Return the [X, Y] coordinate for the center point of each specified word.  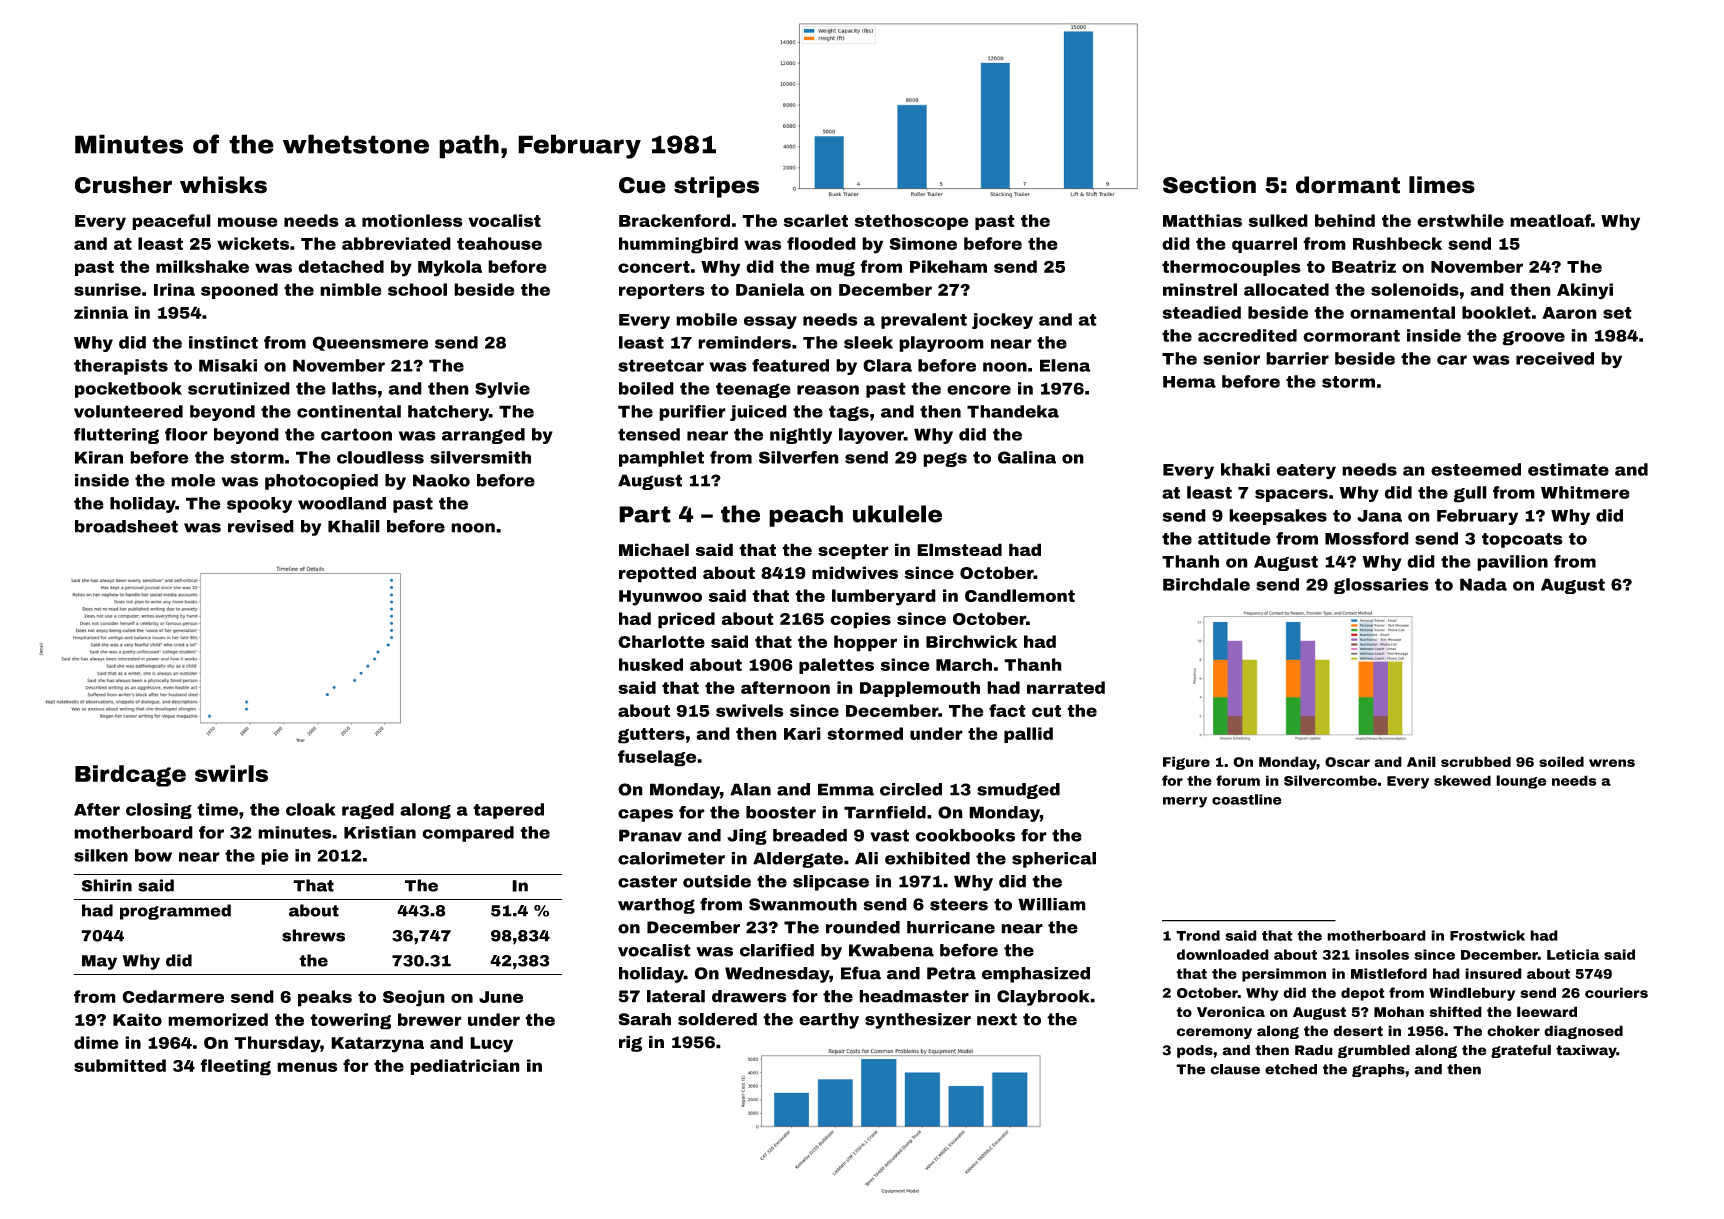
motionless [412, 220]
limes [1442, 185]
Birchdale [1206, 584]
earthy [829, 1021]
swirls [231, 773]
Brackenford [674, 220]
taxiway [1586, 1051]
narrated [1066, 687]
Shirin [107, 885]
